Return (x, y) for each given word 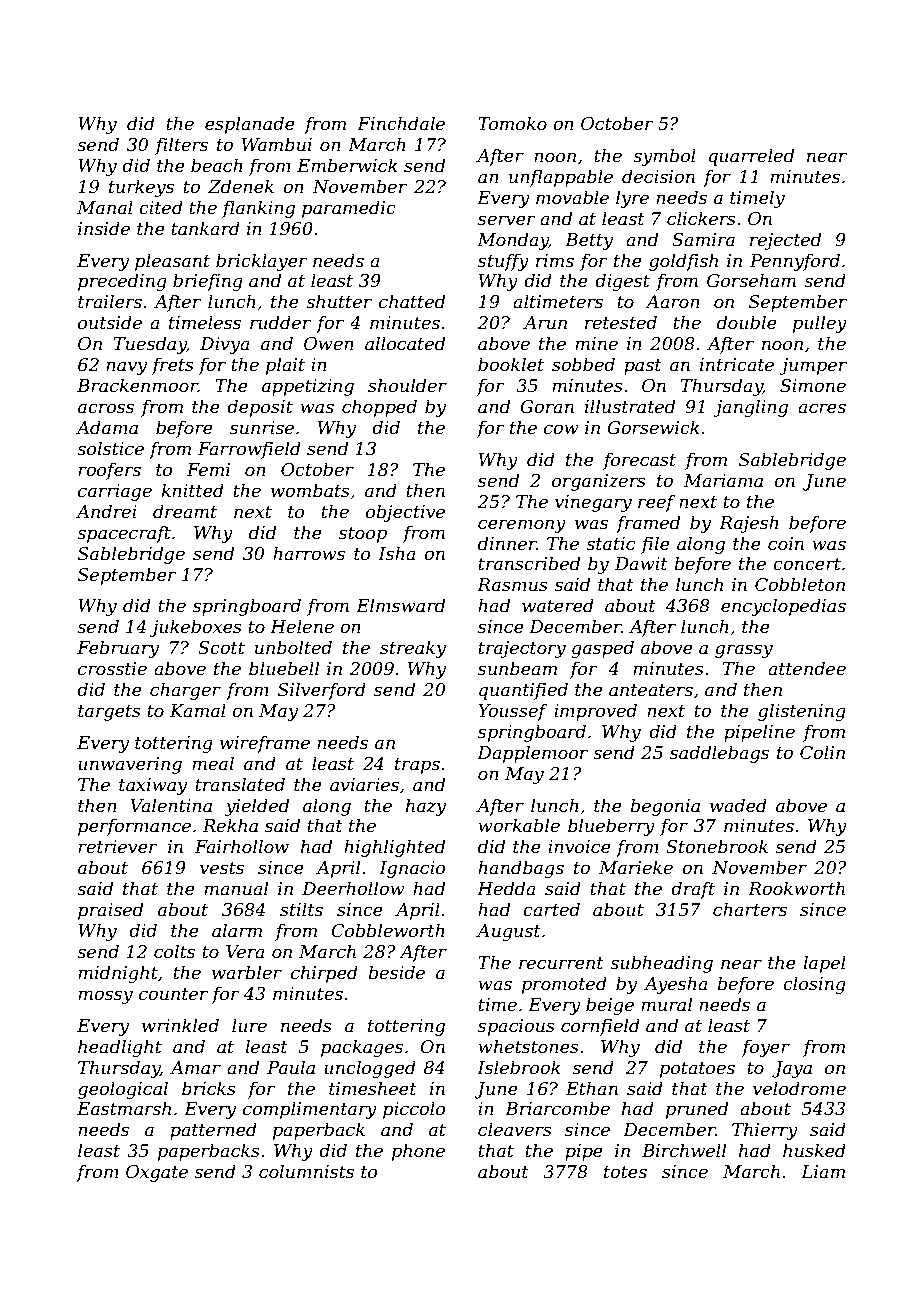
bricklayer (262, 262)
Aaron (672, 301)
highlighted (394, 848)
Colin (822, 752)
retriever (118, 847)
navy (126, 368)
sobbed (583, 364)
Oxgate (157, 1173)
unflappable (561, 178)
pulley (820, 324)
